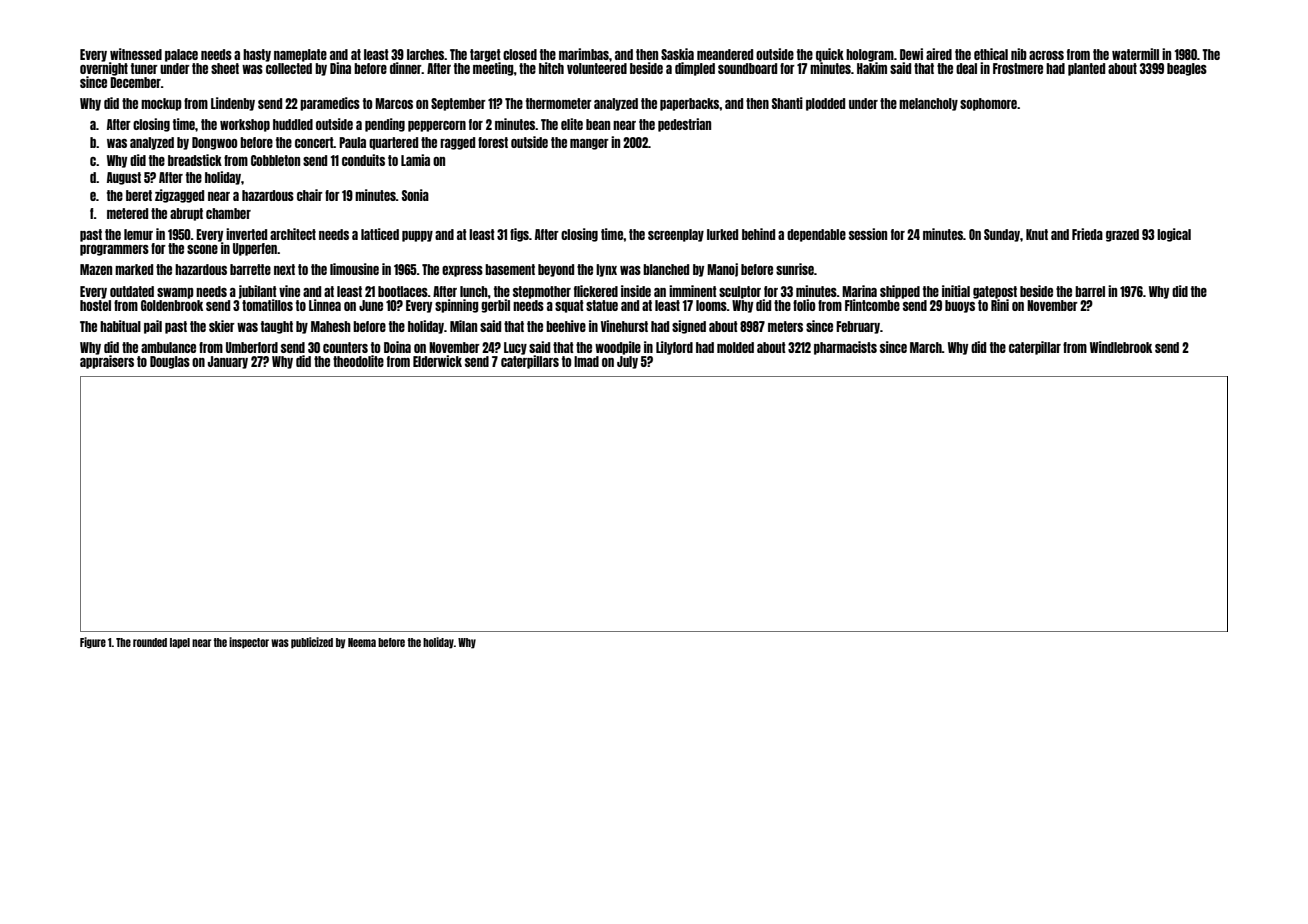  I want to click on dinner, so click(406, 68).
